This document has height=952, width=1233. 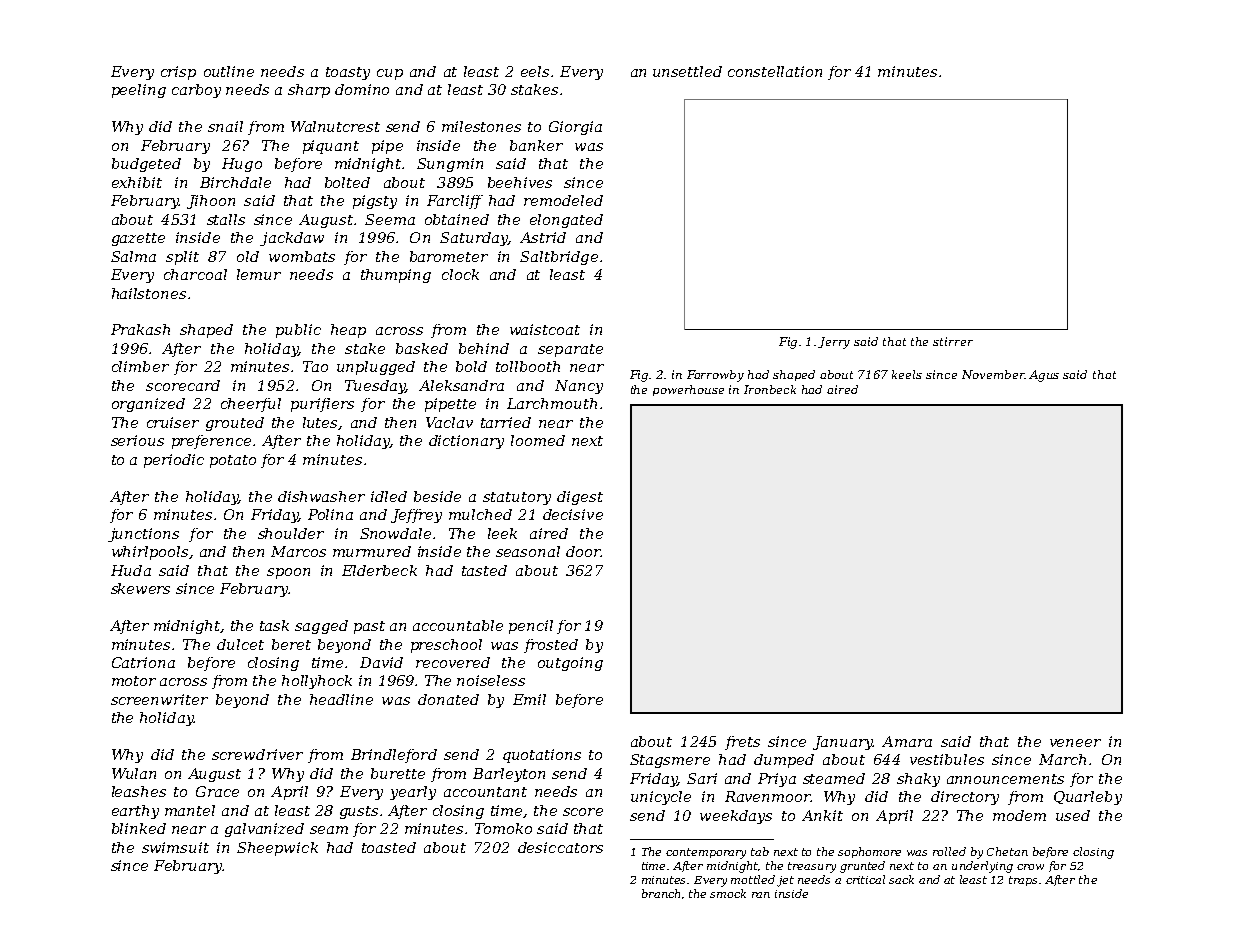 I want to click on frosted, so click(x=551, y=646).
